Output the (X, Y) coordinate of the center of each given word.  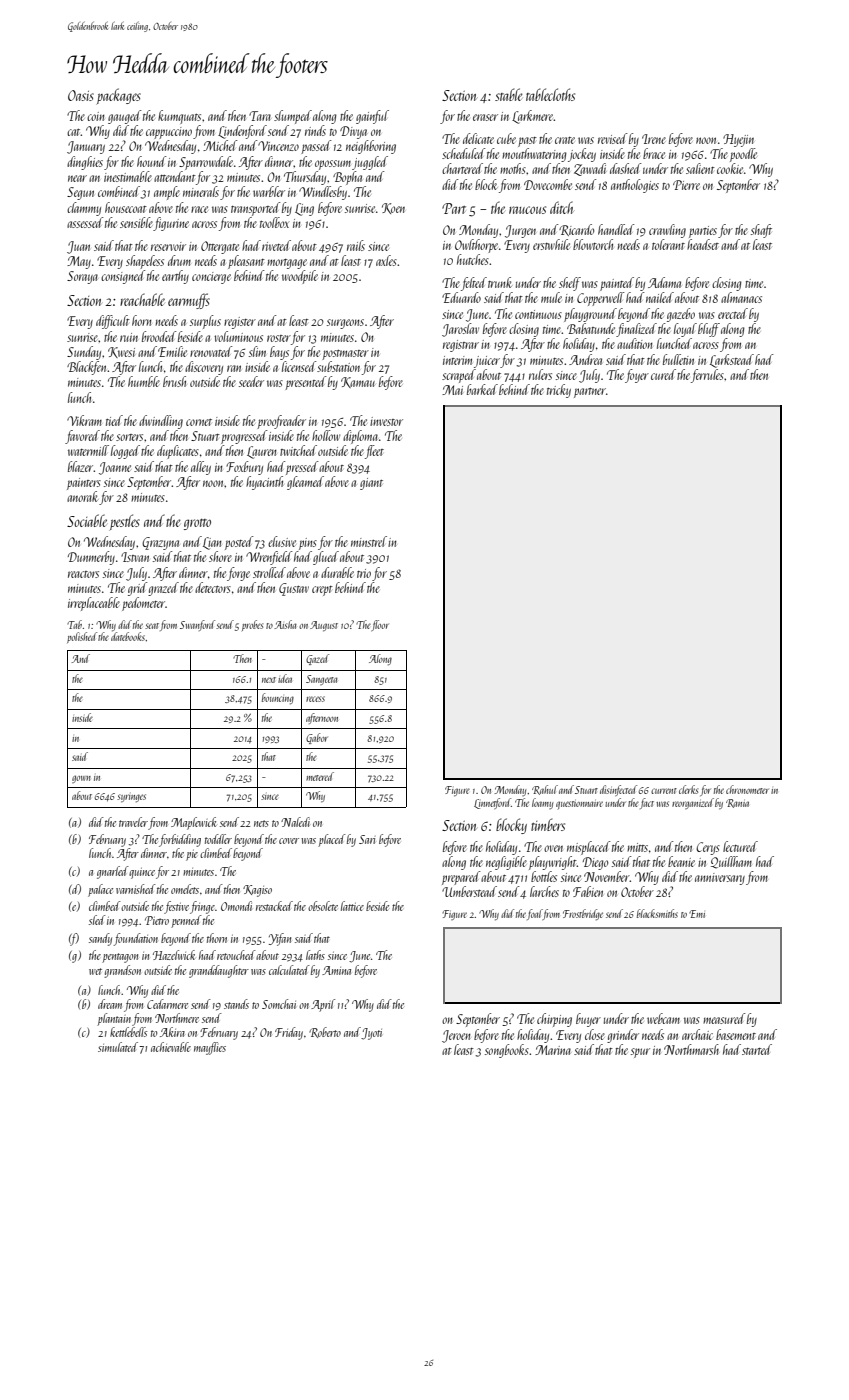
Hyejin (738, 140)
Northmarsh (691, 1049)
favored (82, 437)
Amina (336, 970)
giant (371, 484)
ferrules (707, 376)
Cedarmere (167, 1004)
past (527, 142)
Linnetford (492, 803)
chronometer (747, 789)
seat (152, 626)
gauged (125, 117)
